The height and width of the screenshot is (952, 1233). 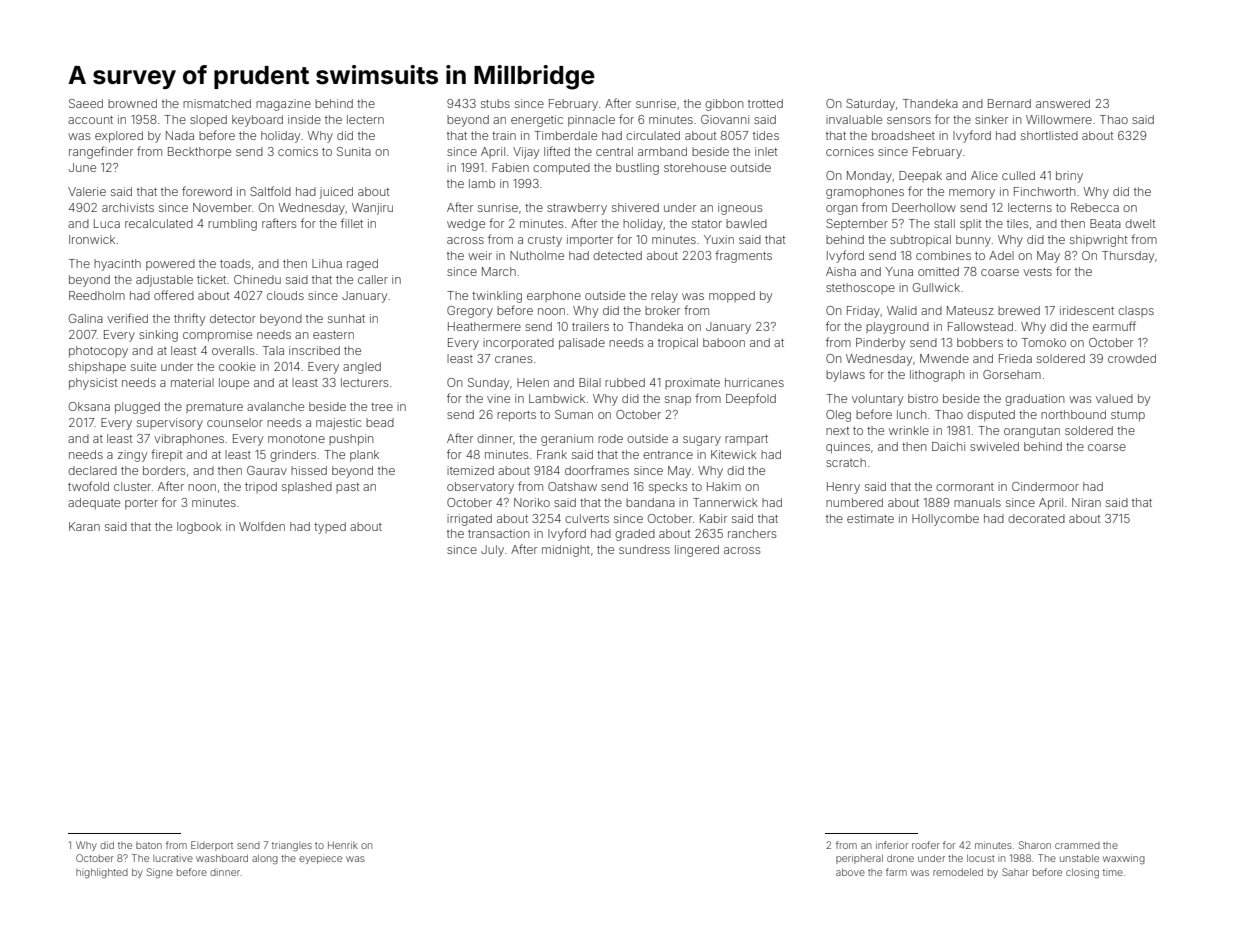 What do you see at coordinates (765, 103) in the screenshot?
I see `trotted` at bounding box center [765, 103].
